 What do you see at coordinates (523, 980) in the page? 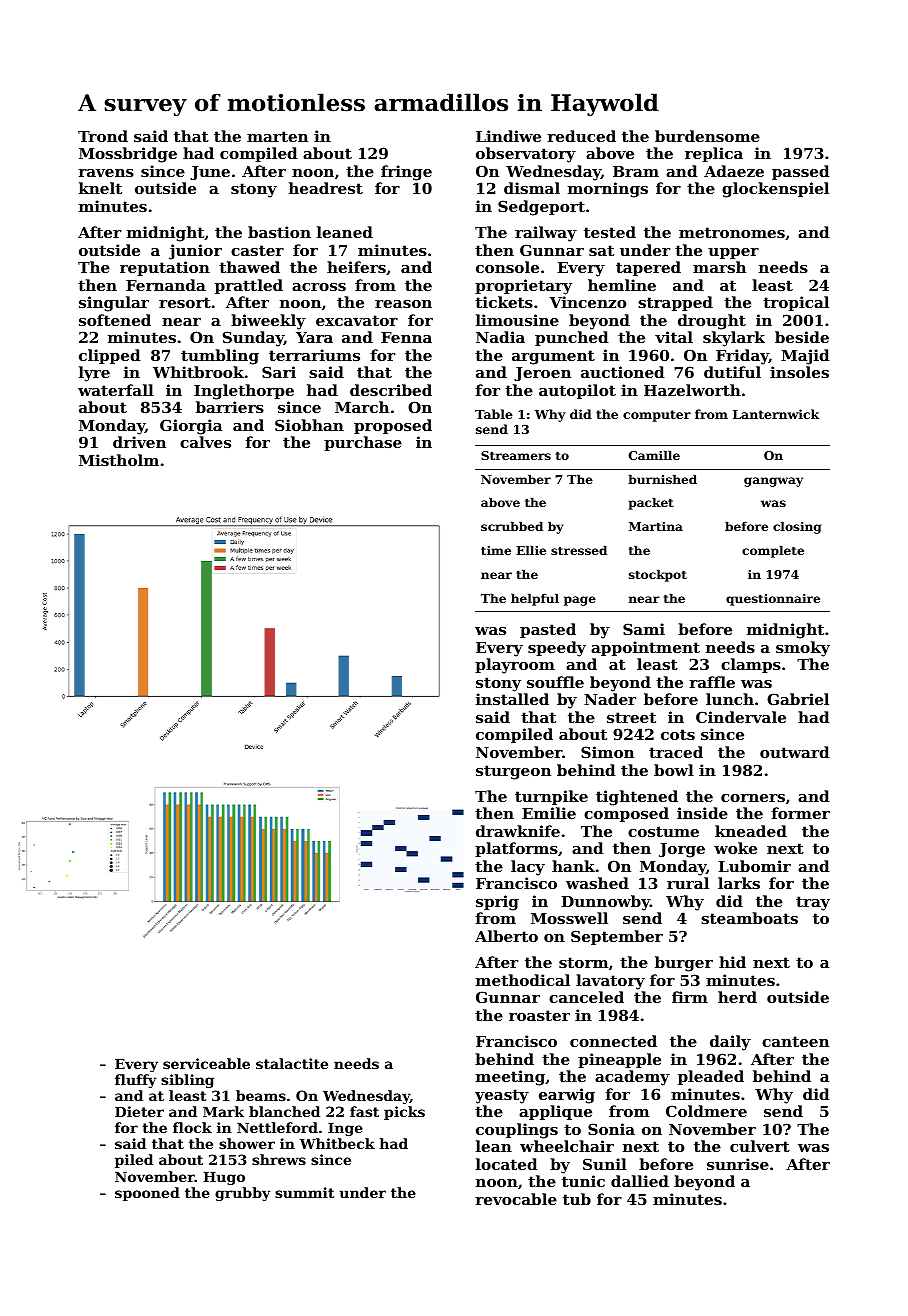
I see `methodical` at bounding box center [523, 980].
